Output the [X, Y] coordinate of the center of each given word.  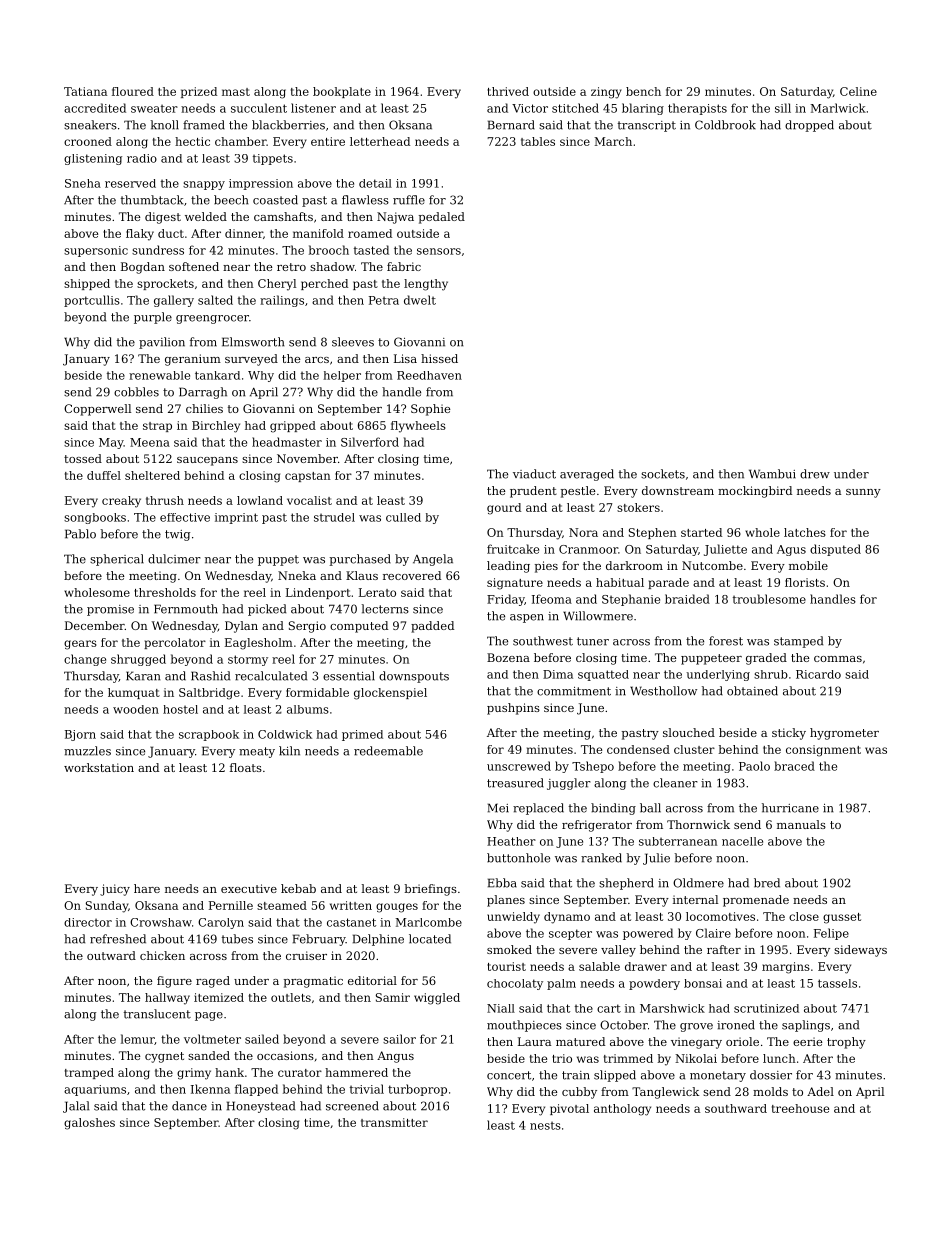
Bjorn [80, 735]
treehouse [800, 1108]
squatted [603, 675]
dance [189, 1106]
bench [643, 91]
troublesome [769, 599]
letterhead [380, 141]
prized [199, 92]
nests [545, 1126]
